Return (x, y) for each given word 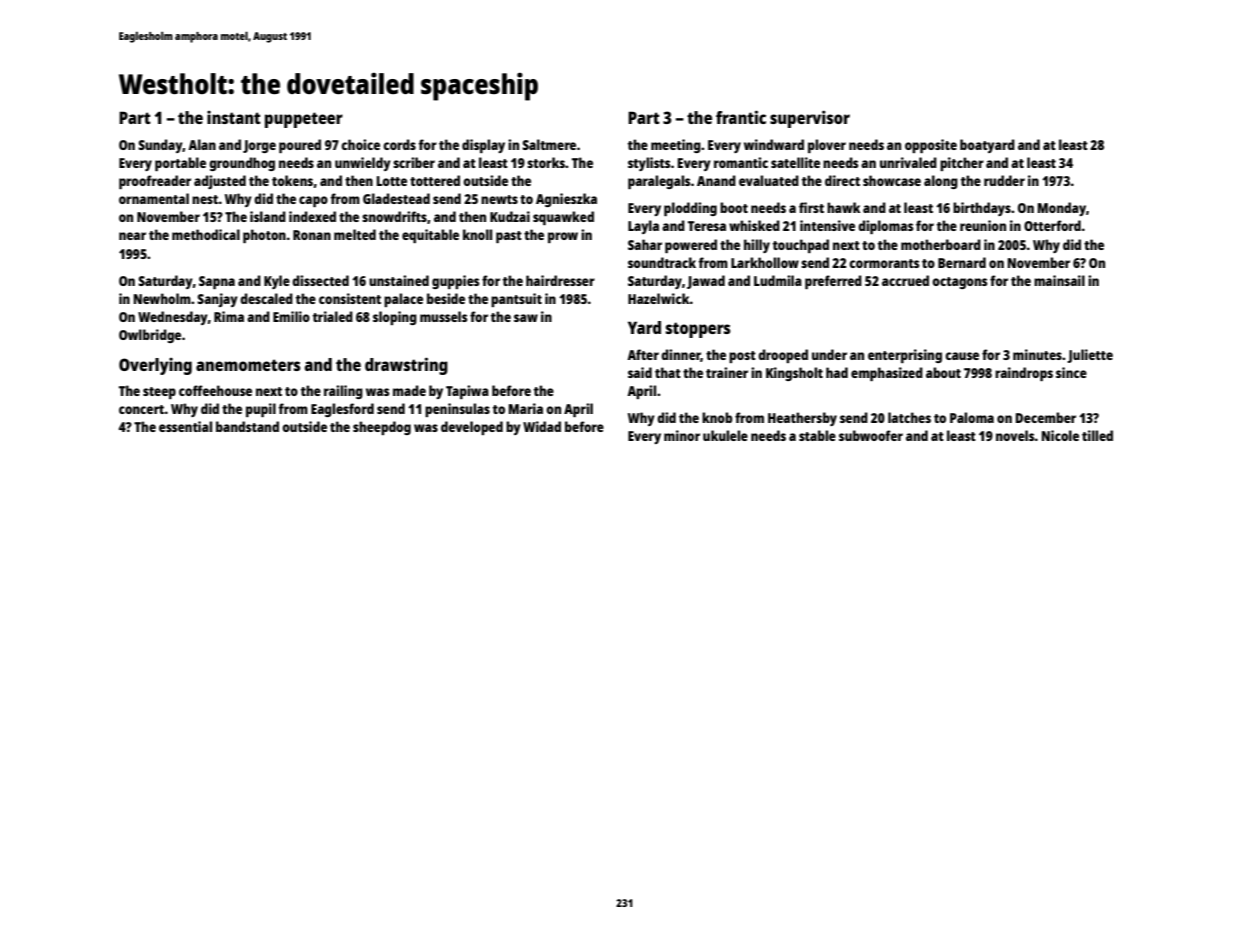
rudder (1004, 180)
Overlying (155, 366)
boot (734, 207)
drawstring (406, 366)
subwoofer (871, 435)
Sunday (160, 146)
